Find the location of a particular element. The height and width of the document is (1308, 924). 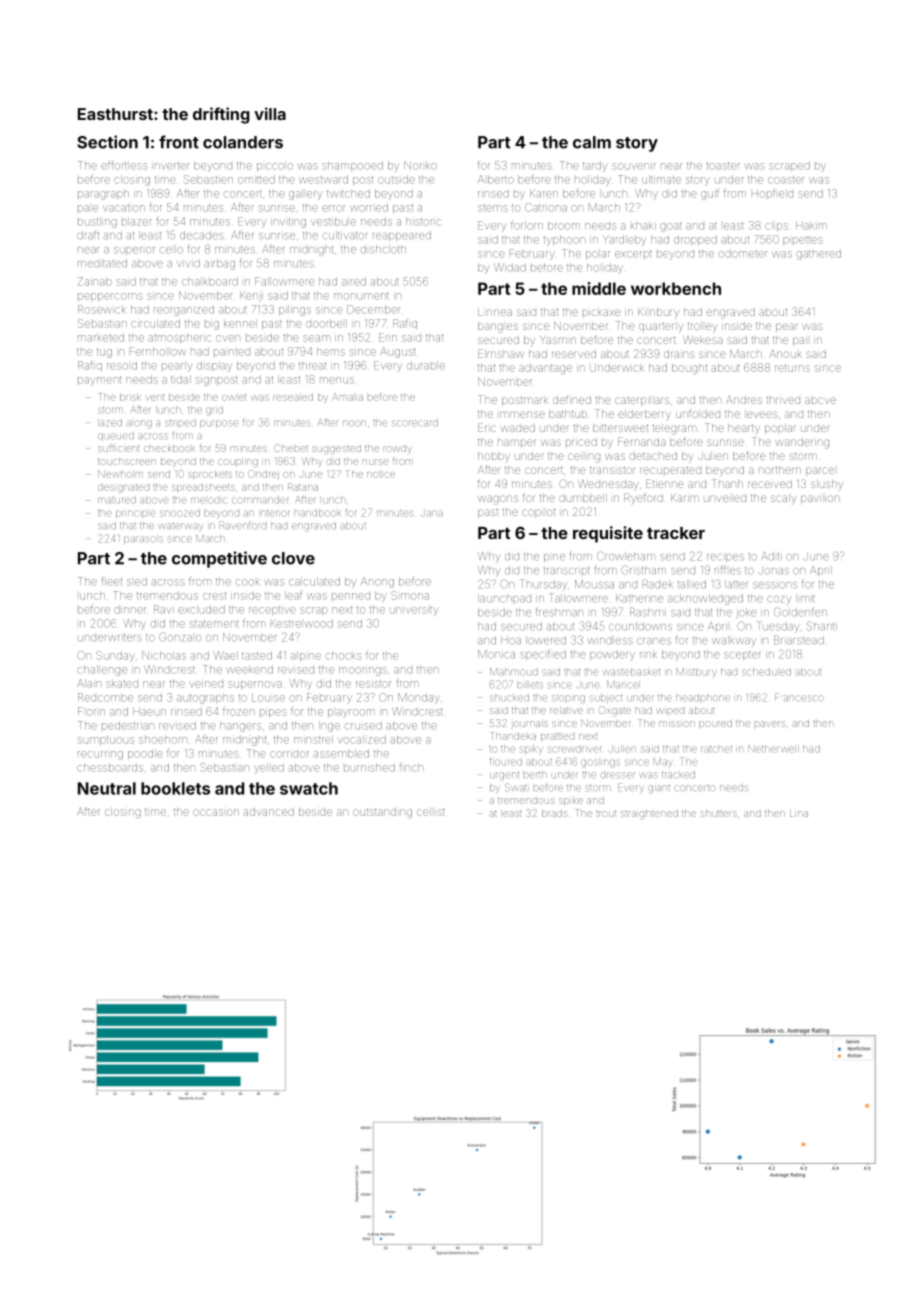

Neutral is located at coordinates (107, 788).
